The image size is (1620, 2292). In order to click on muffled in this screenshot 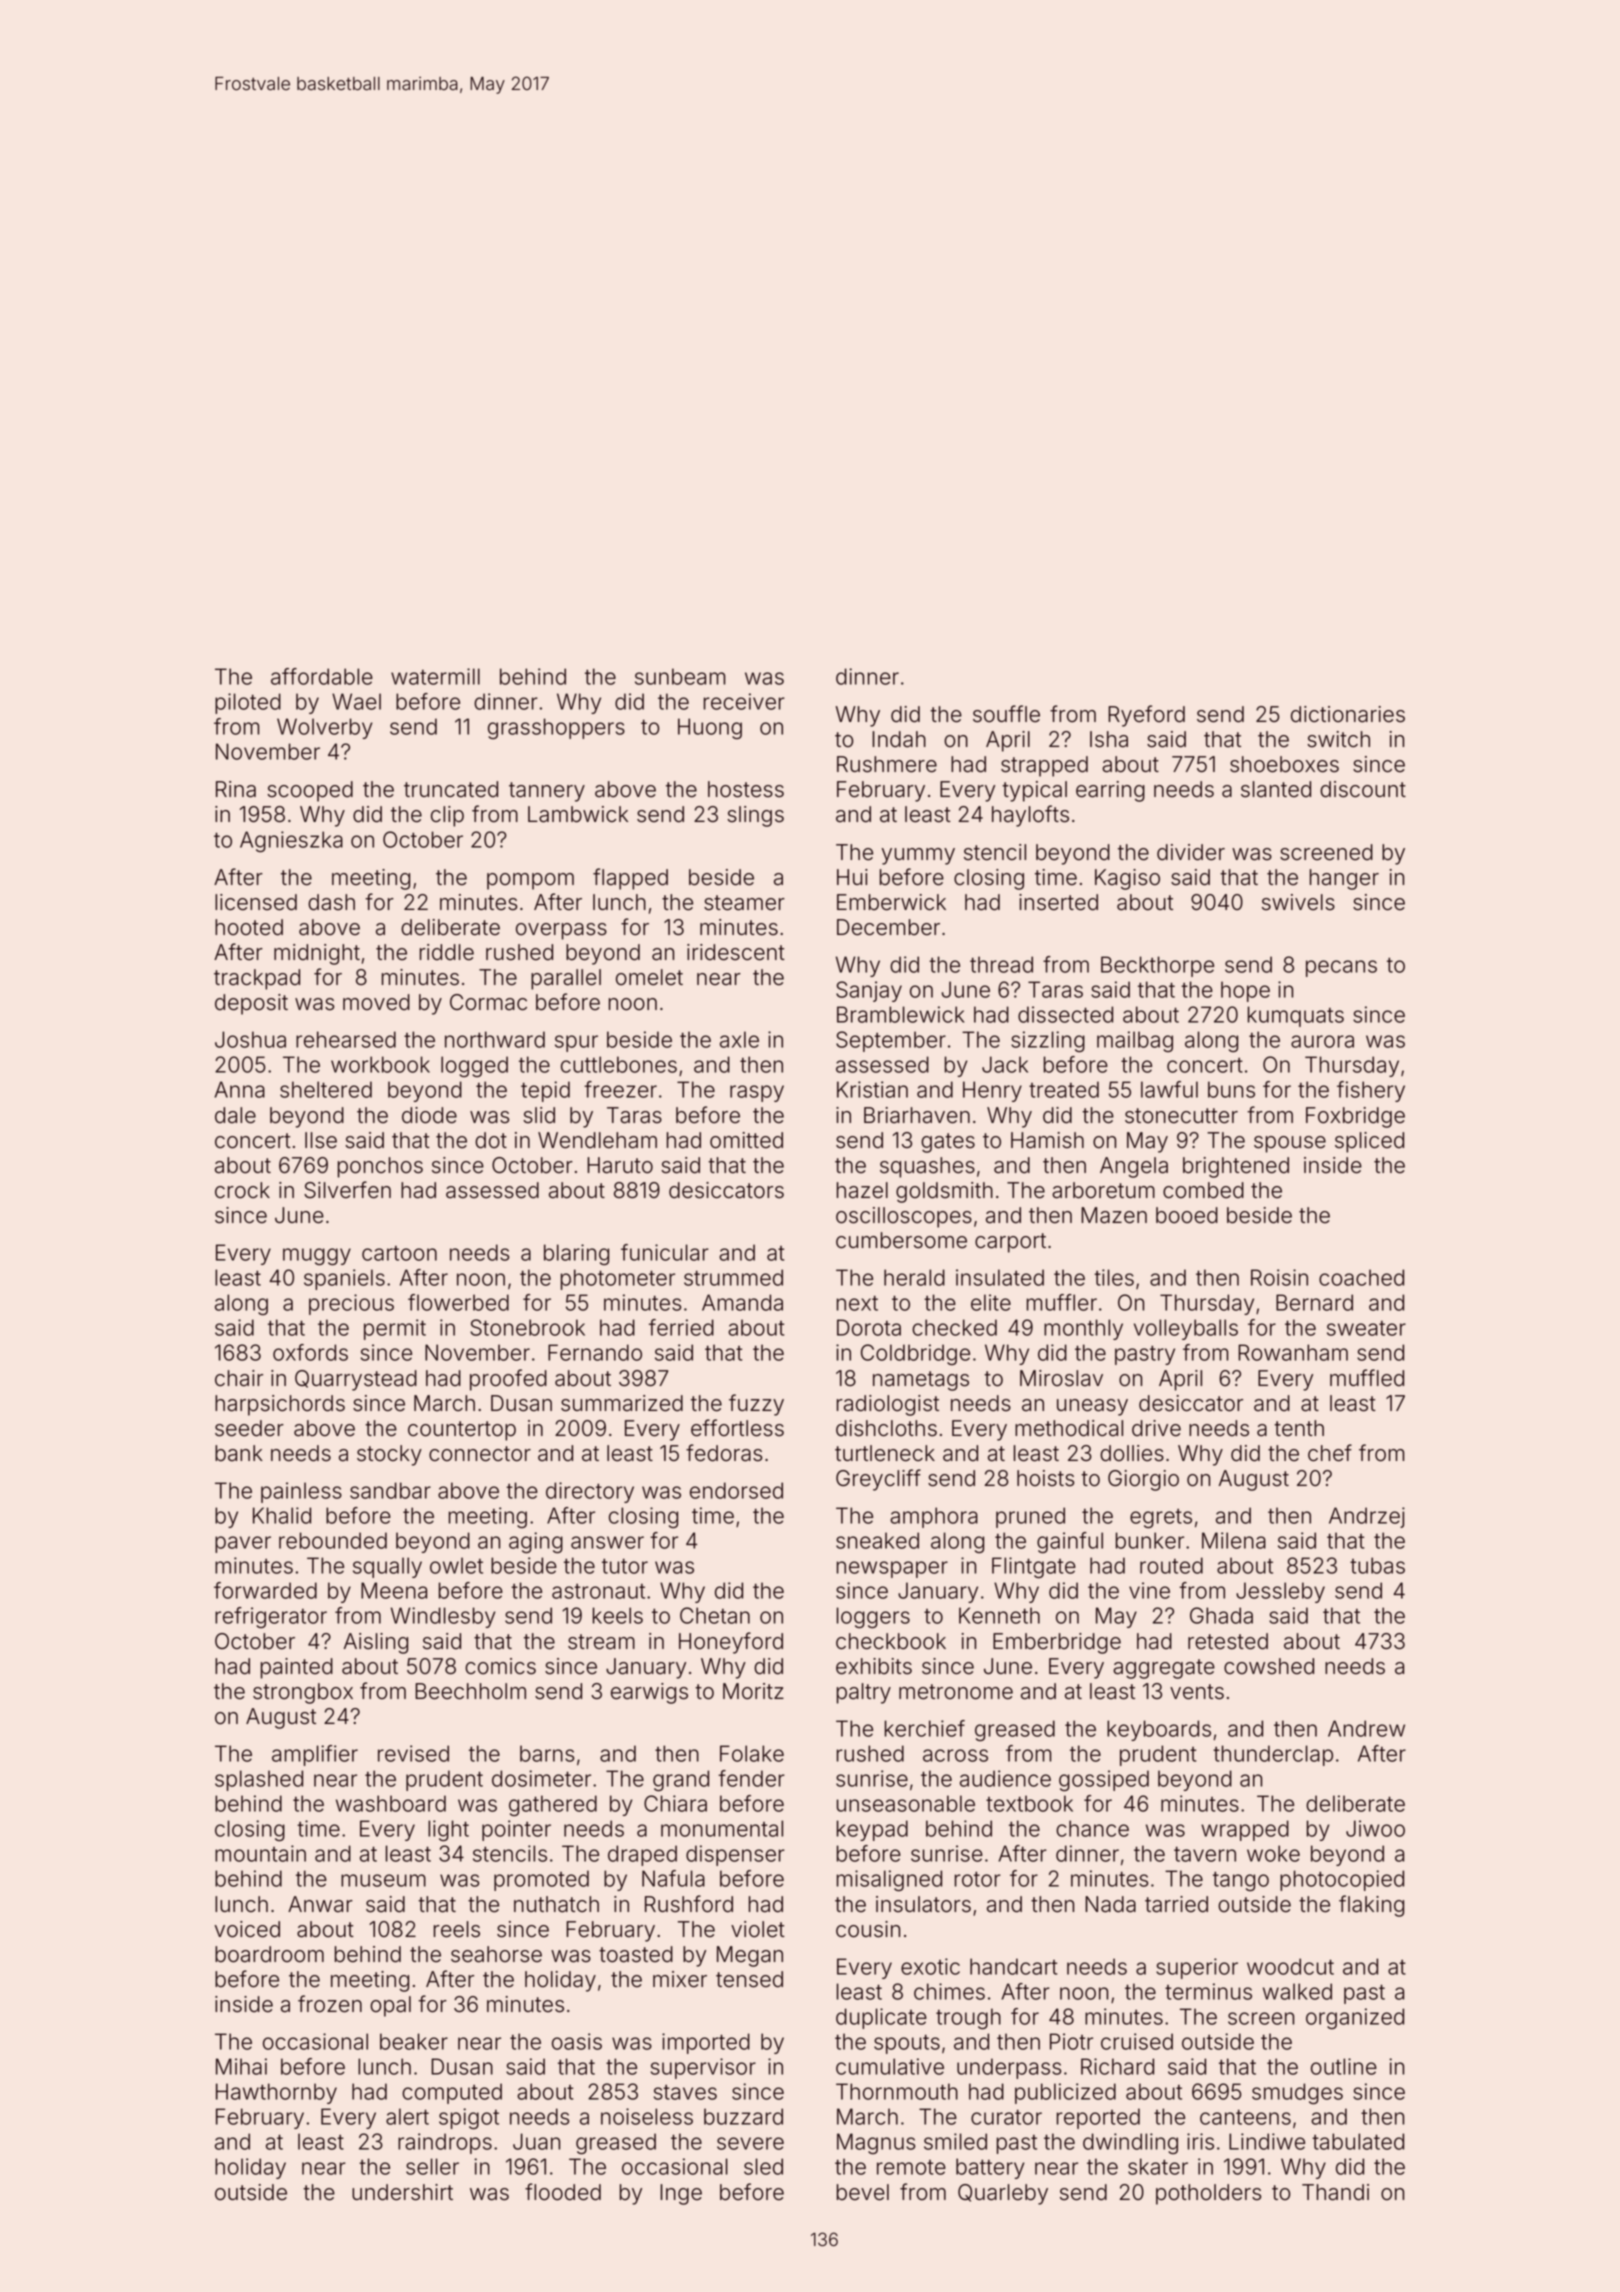, I will do `click(1367, 1378)`.
